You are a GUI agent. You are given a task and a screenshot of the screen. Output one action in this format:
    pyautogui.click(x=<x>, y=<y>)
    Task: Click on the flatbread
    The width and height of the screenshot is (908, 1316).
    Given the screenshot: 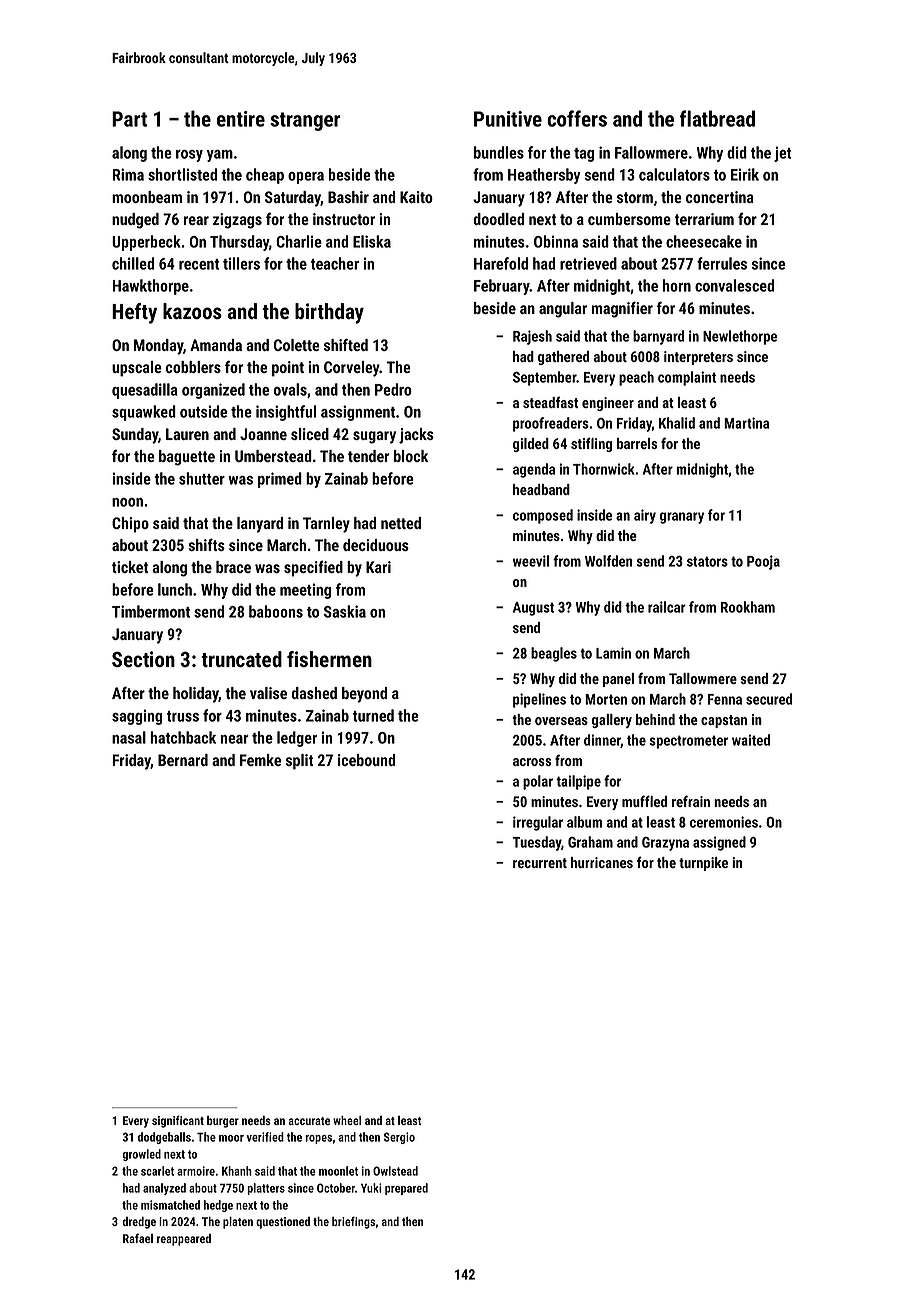 What is the action you would take?
    pyautogui.click(x=717, y=118)
